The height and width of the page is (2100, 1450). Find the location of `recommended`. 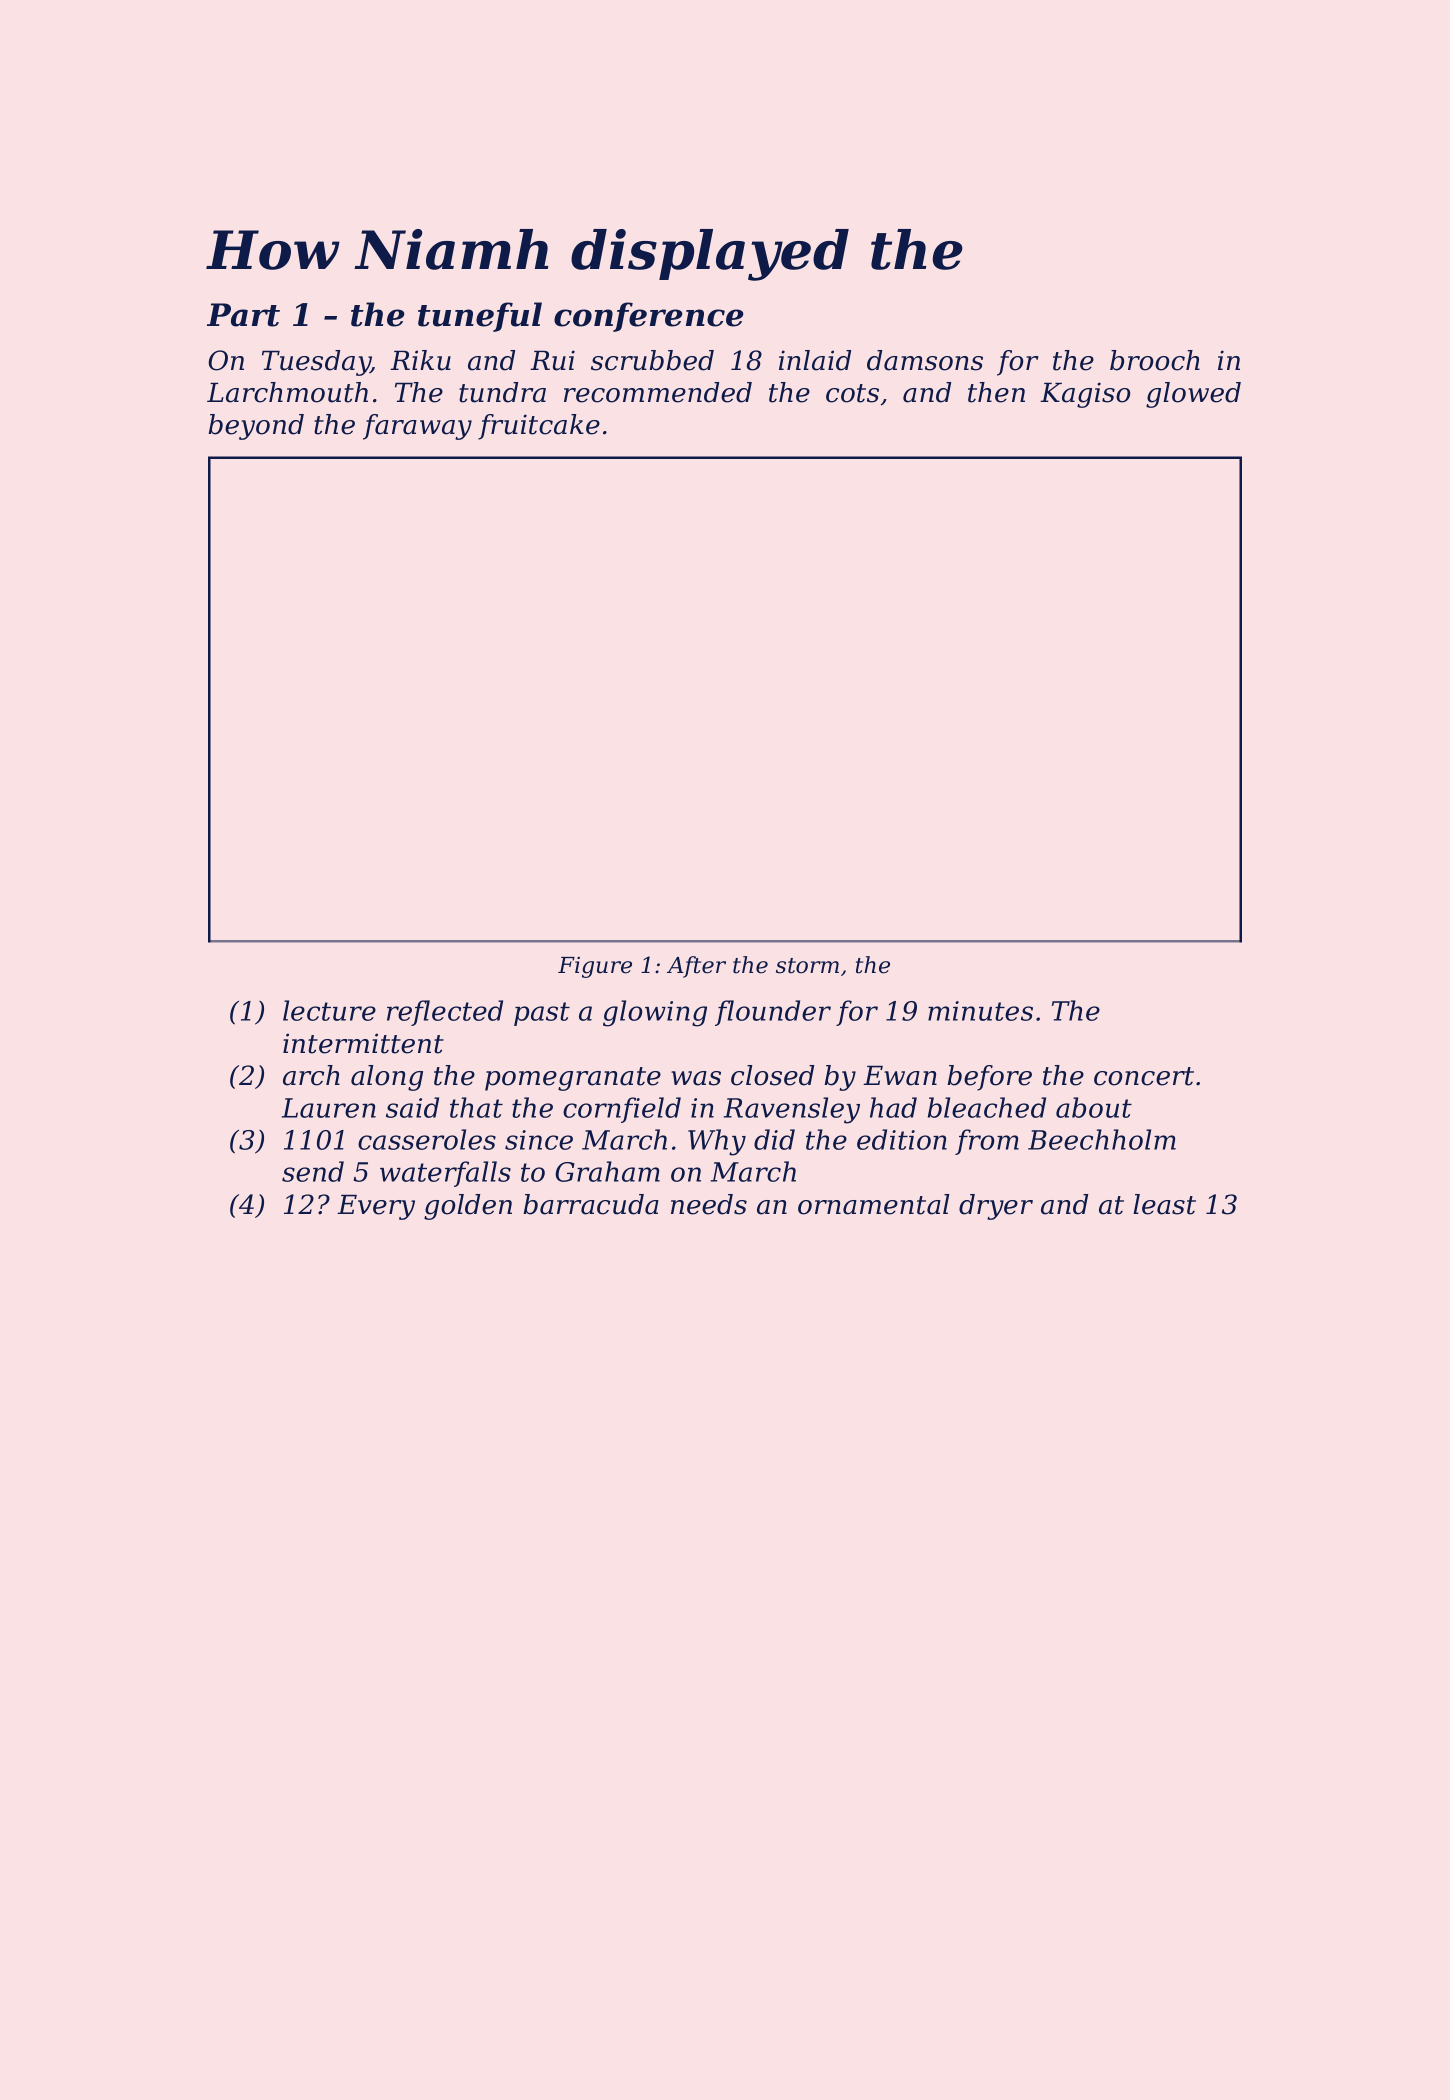

recommended is located at coordinates (658, 392).
